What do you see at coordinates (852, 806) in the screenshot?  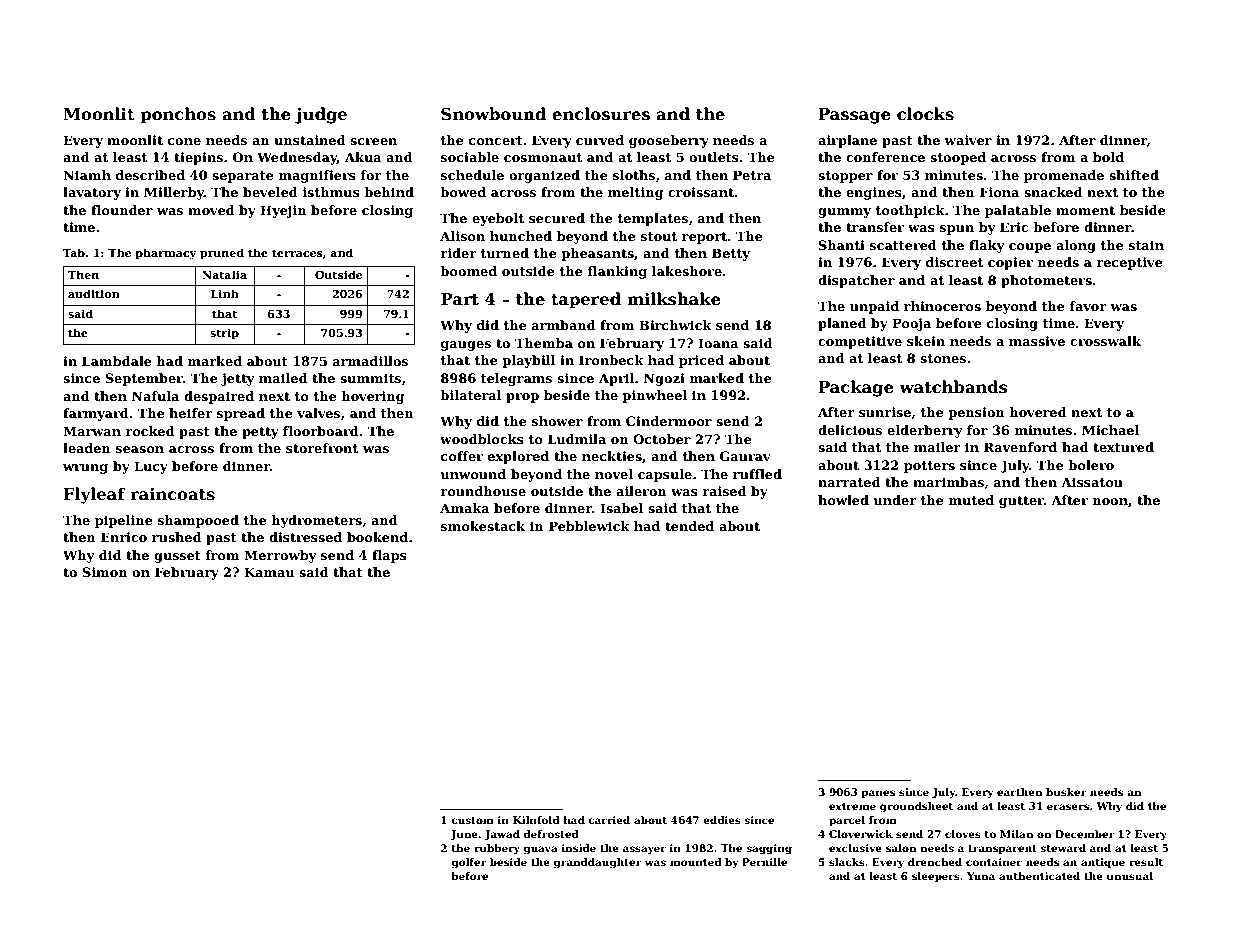 I see `extreme` at bounding box center [852, 806].
